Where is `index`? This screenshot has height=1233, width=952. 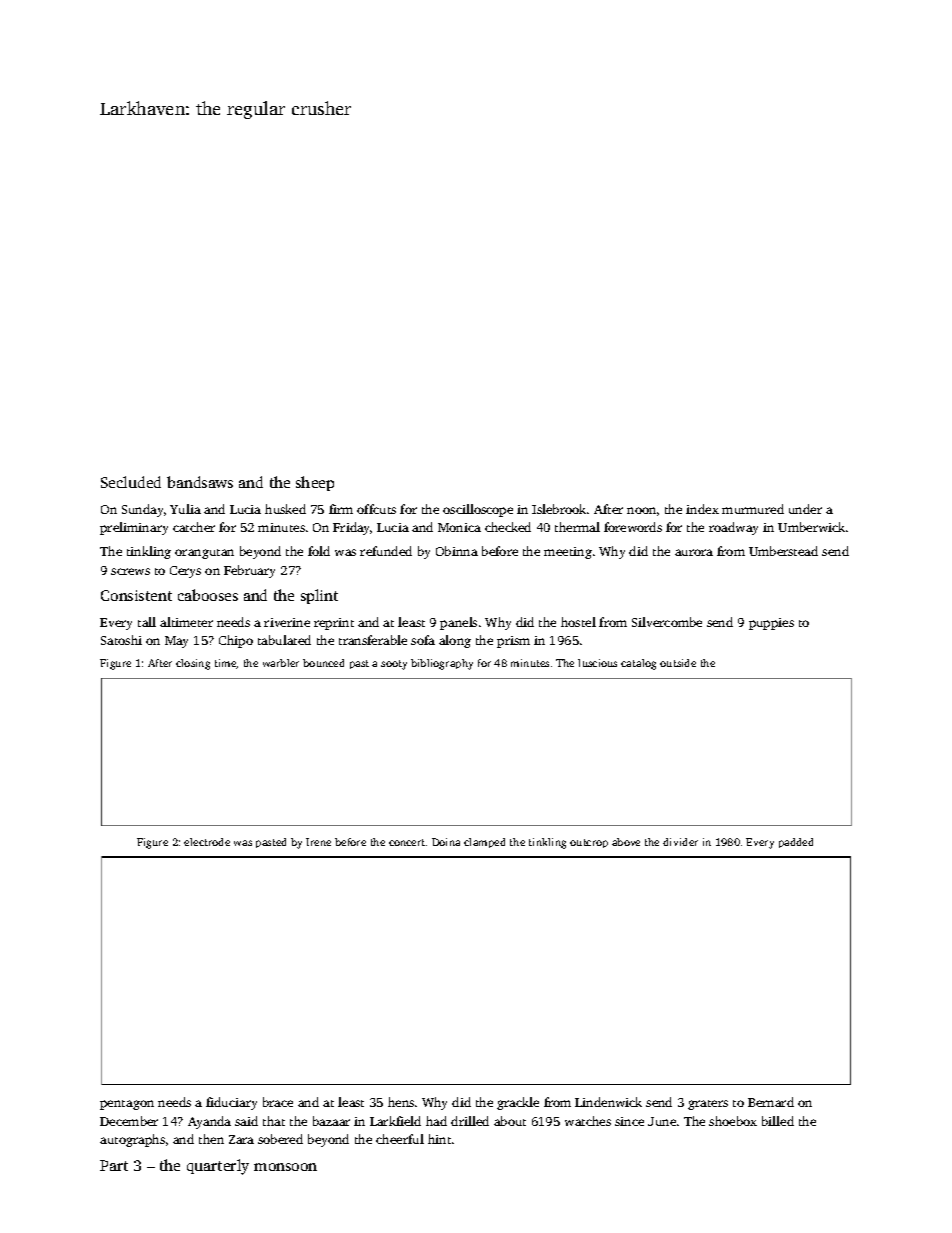
index is located at coordinates (702, 509).
